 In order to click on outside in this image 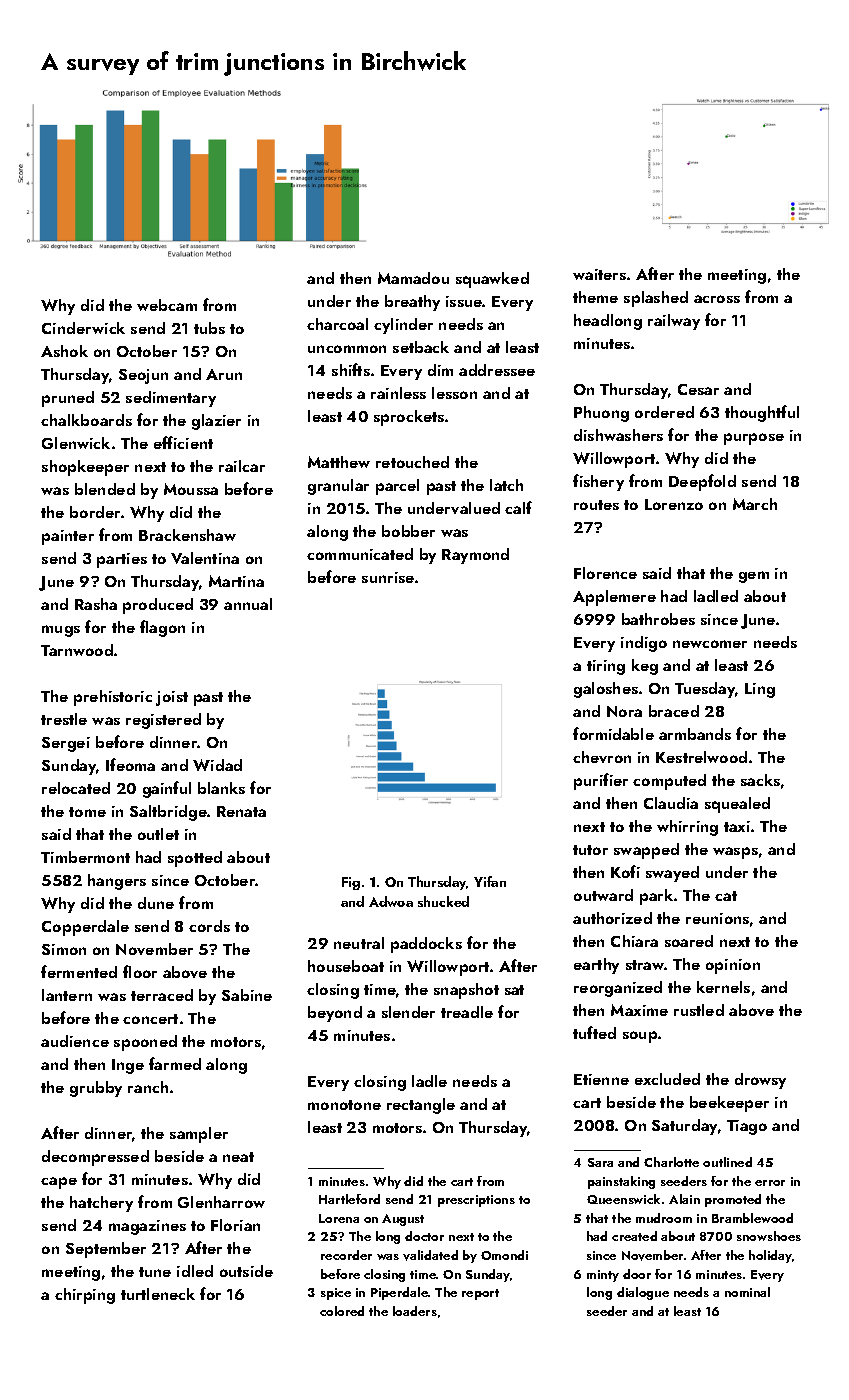, I will do `click(246, 1271)`.
